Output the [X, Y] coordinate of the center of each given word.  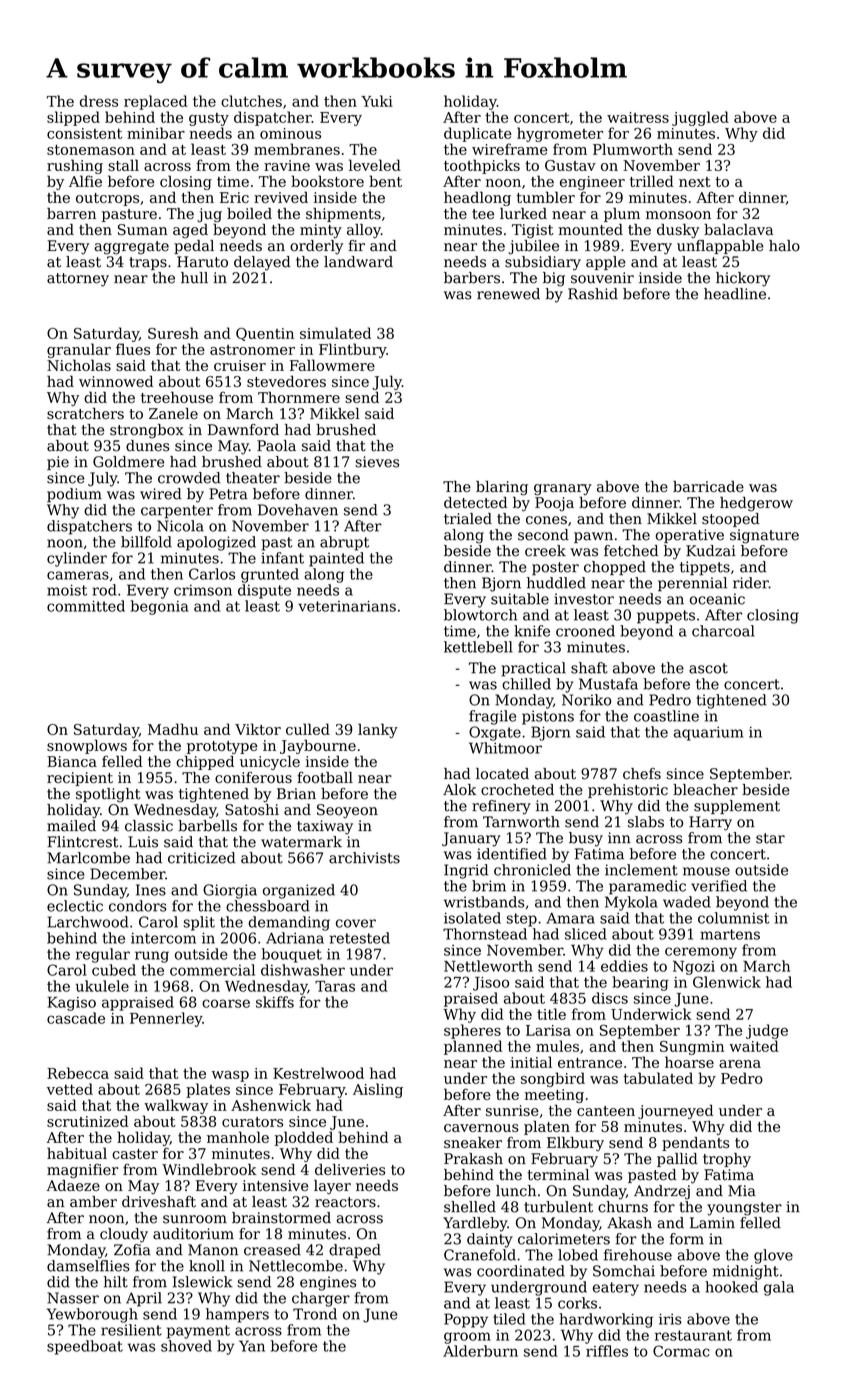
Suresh [173, 333]
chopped [615, 568]
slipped [73, 118]
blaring [502, 488]
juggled [700, 118]
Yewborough [92, 1315]
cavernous [481, 1128]
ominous [290, 133]
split [199, 923]
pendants [695, 1144]
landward [358, 262]
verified [719, 886]
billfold [146, 542]
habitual [77, 1153]
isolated [472, 918]
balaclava [738, 229]
